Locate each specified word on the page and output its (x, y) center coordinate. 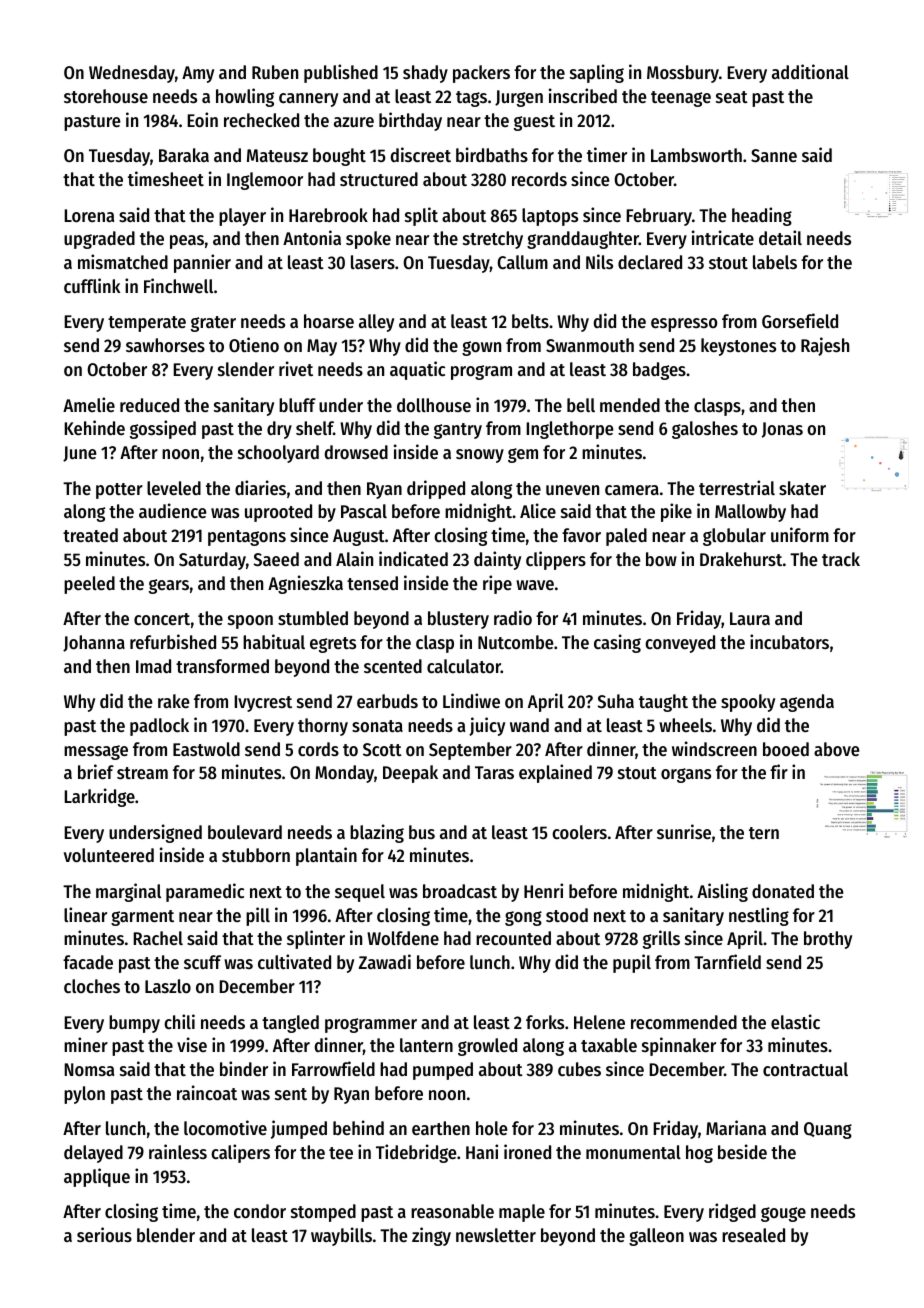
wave (535, 585)
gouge (783, 1214)
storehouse (106, 96)
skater (802, 488)
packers (481, 74)
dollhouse (434, 405)
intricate (723, 237)
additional (810, 71)
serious (104, 1234)
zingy (431, 1236)
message (96, 752)
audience (173, 510)
